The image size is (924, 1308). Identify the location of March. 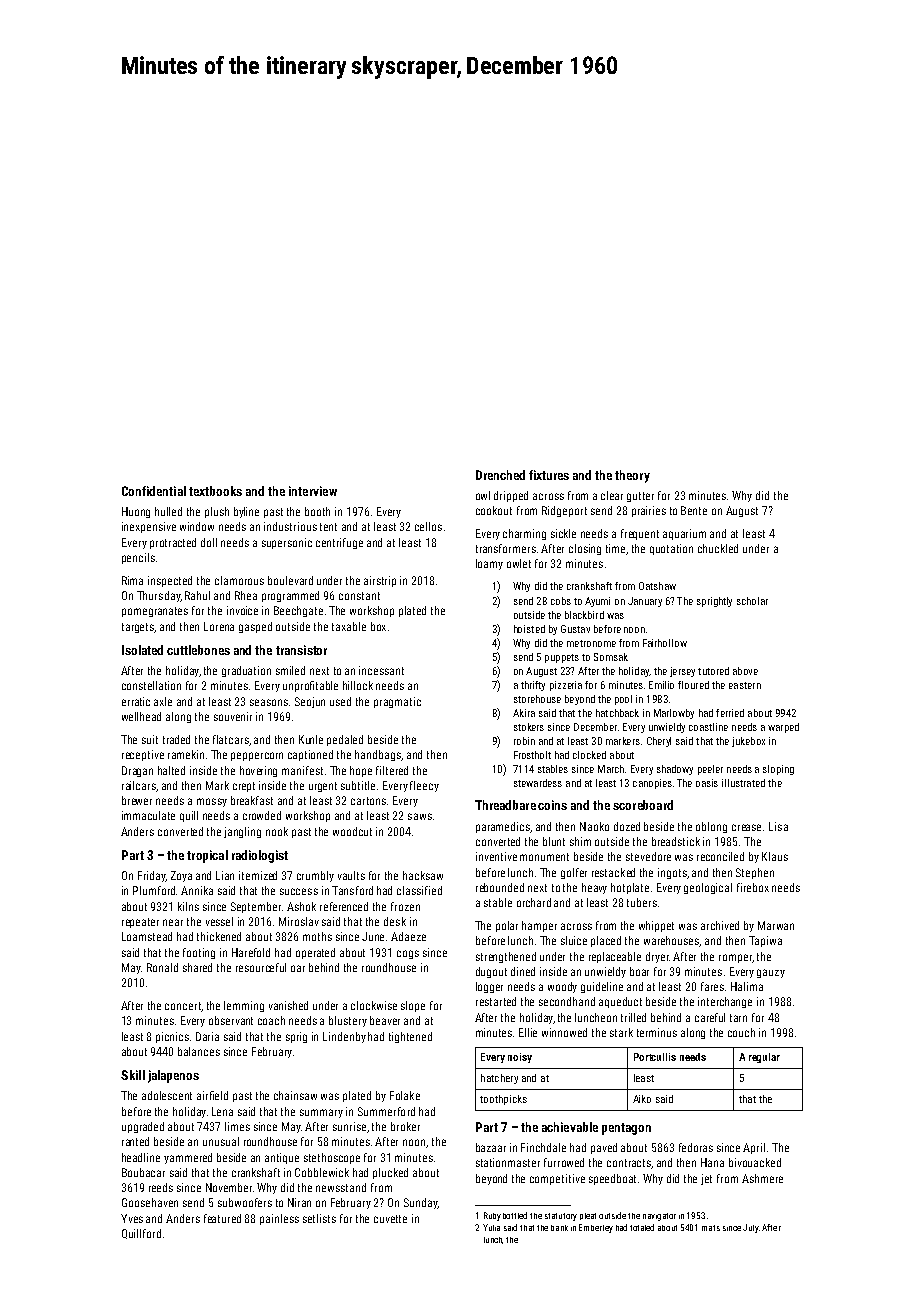
(611, 769).
